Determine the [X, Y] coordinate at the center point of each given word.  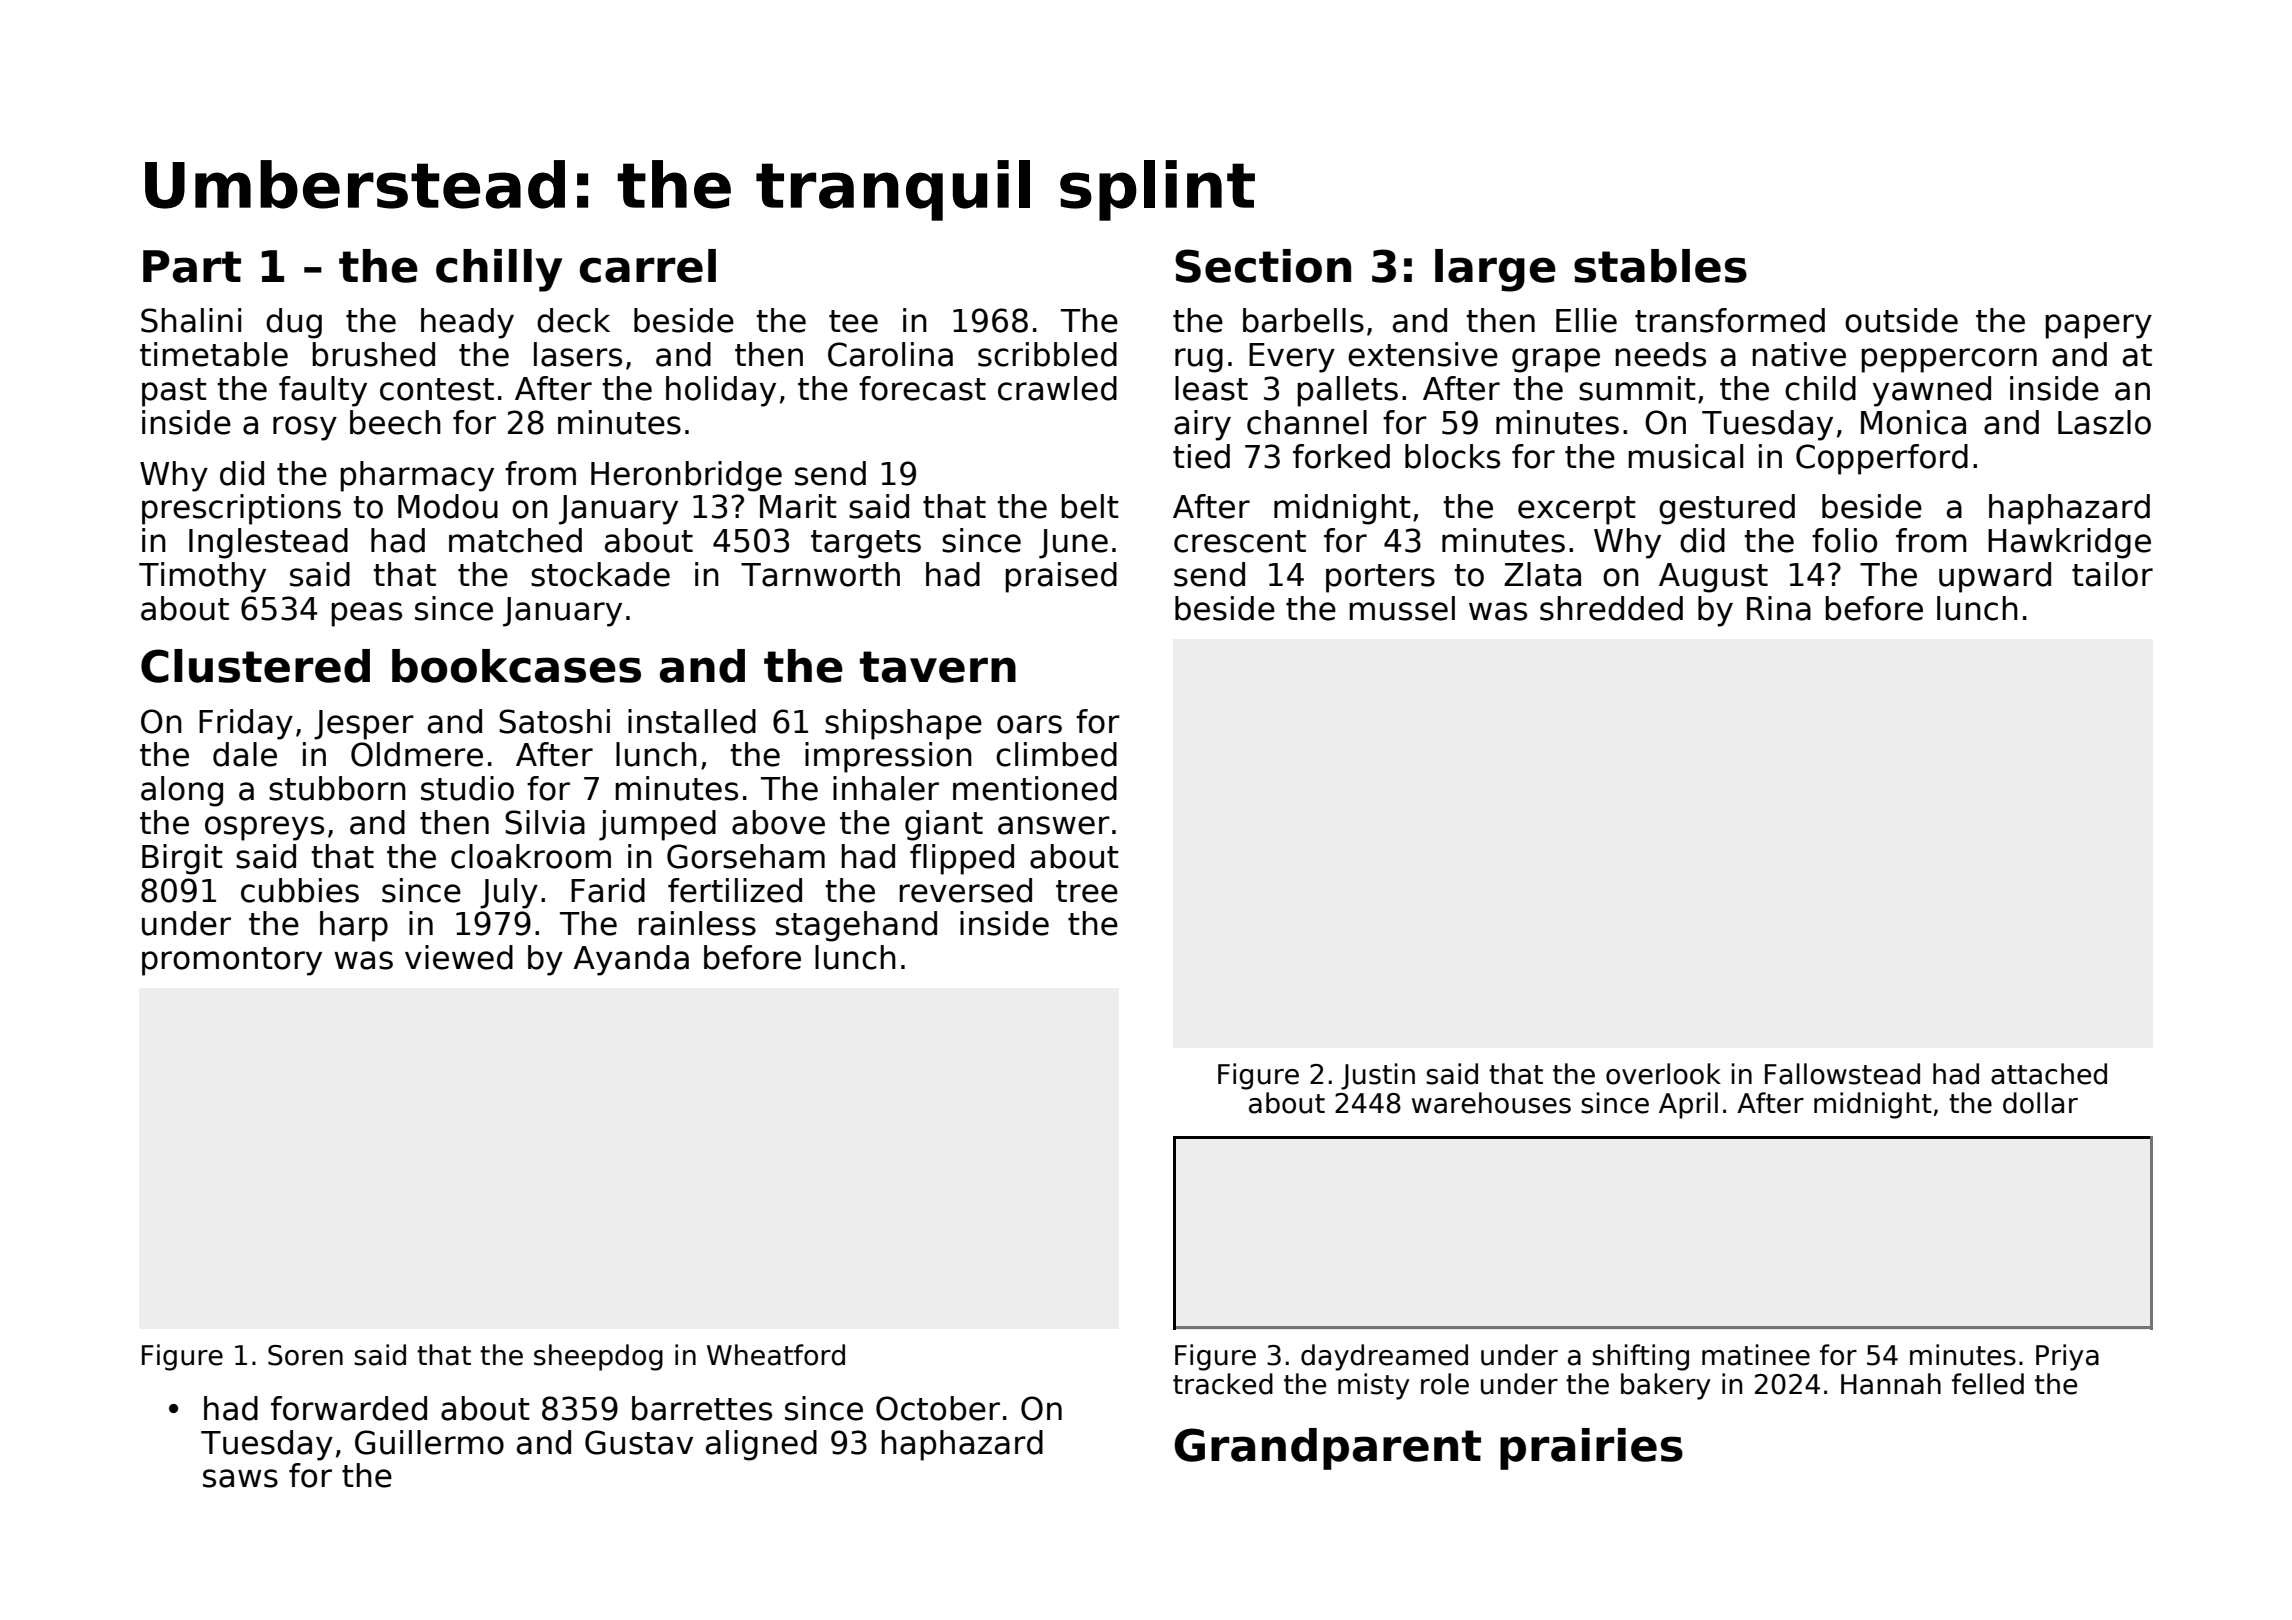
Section [1263, 266]
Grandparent [1327, 1449]
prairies [1591, 1449]
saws [240, 1478]
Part [192, 266]
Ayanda [631, 960]
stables [1660, 266]
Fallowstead [1842, 1074]
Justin [1378, 1076]
